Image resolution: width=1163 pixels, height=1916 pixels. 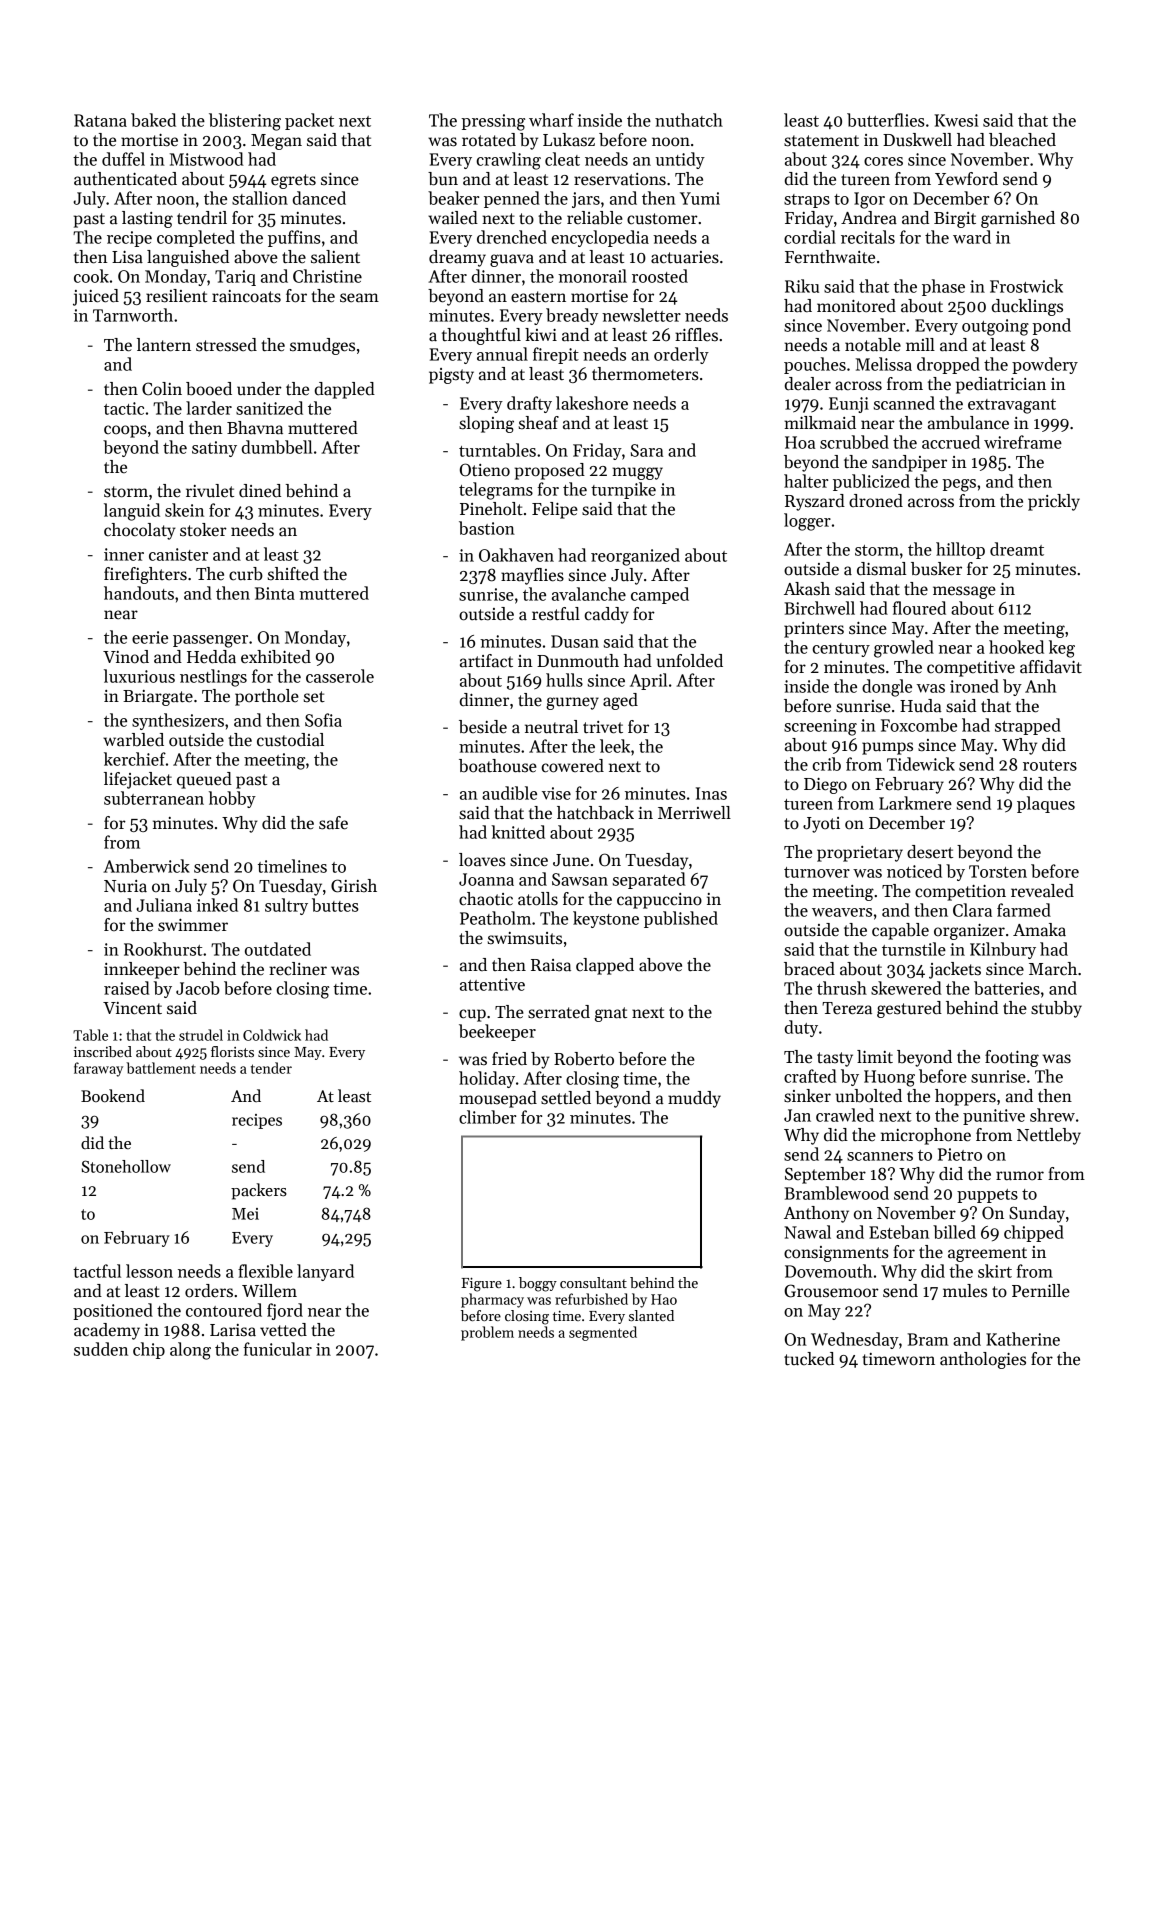 What do you see at coordinates (815, 365) in the page?
I see `pouches` at bounding box center [815, 365].
